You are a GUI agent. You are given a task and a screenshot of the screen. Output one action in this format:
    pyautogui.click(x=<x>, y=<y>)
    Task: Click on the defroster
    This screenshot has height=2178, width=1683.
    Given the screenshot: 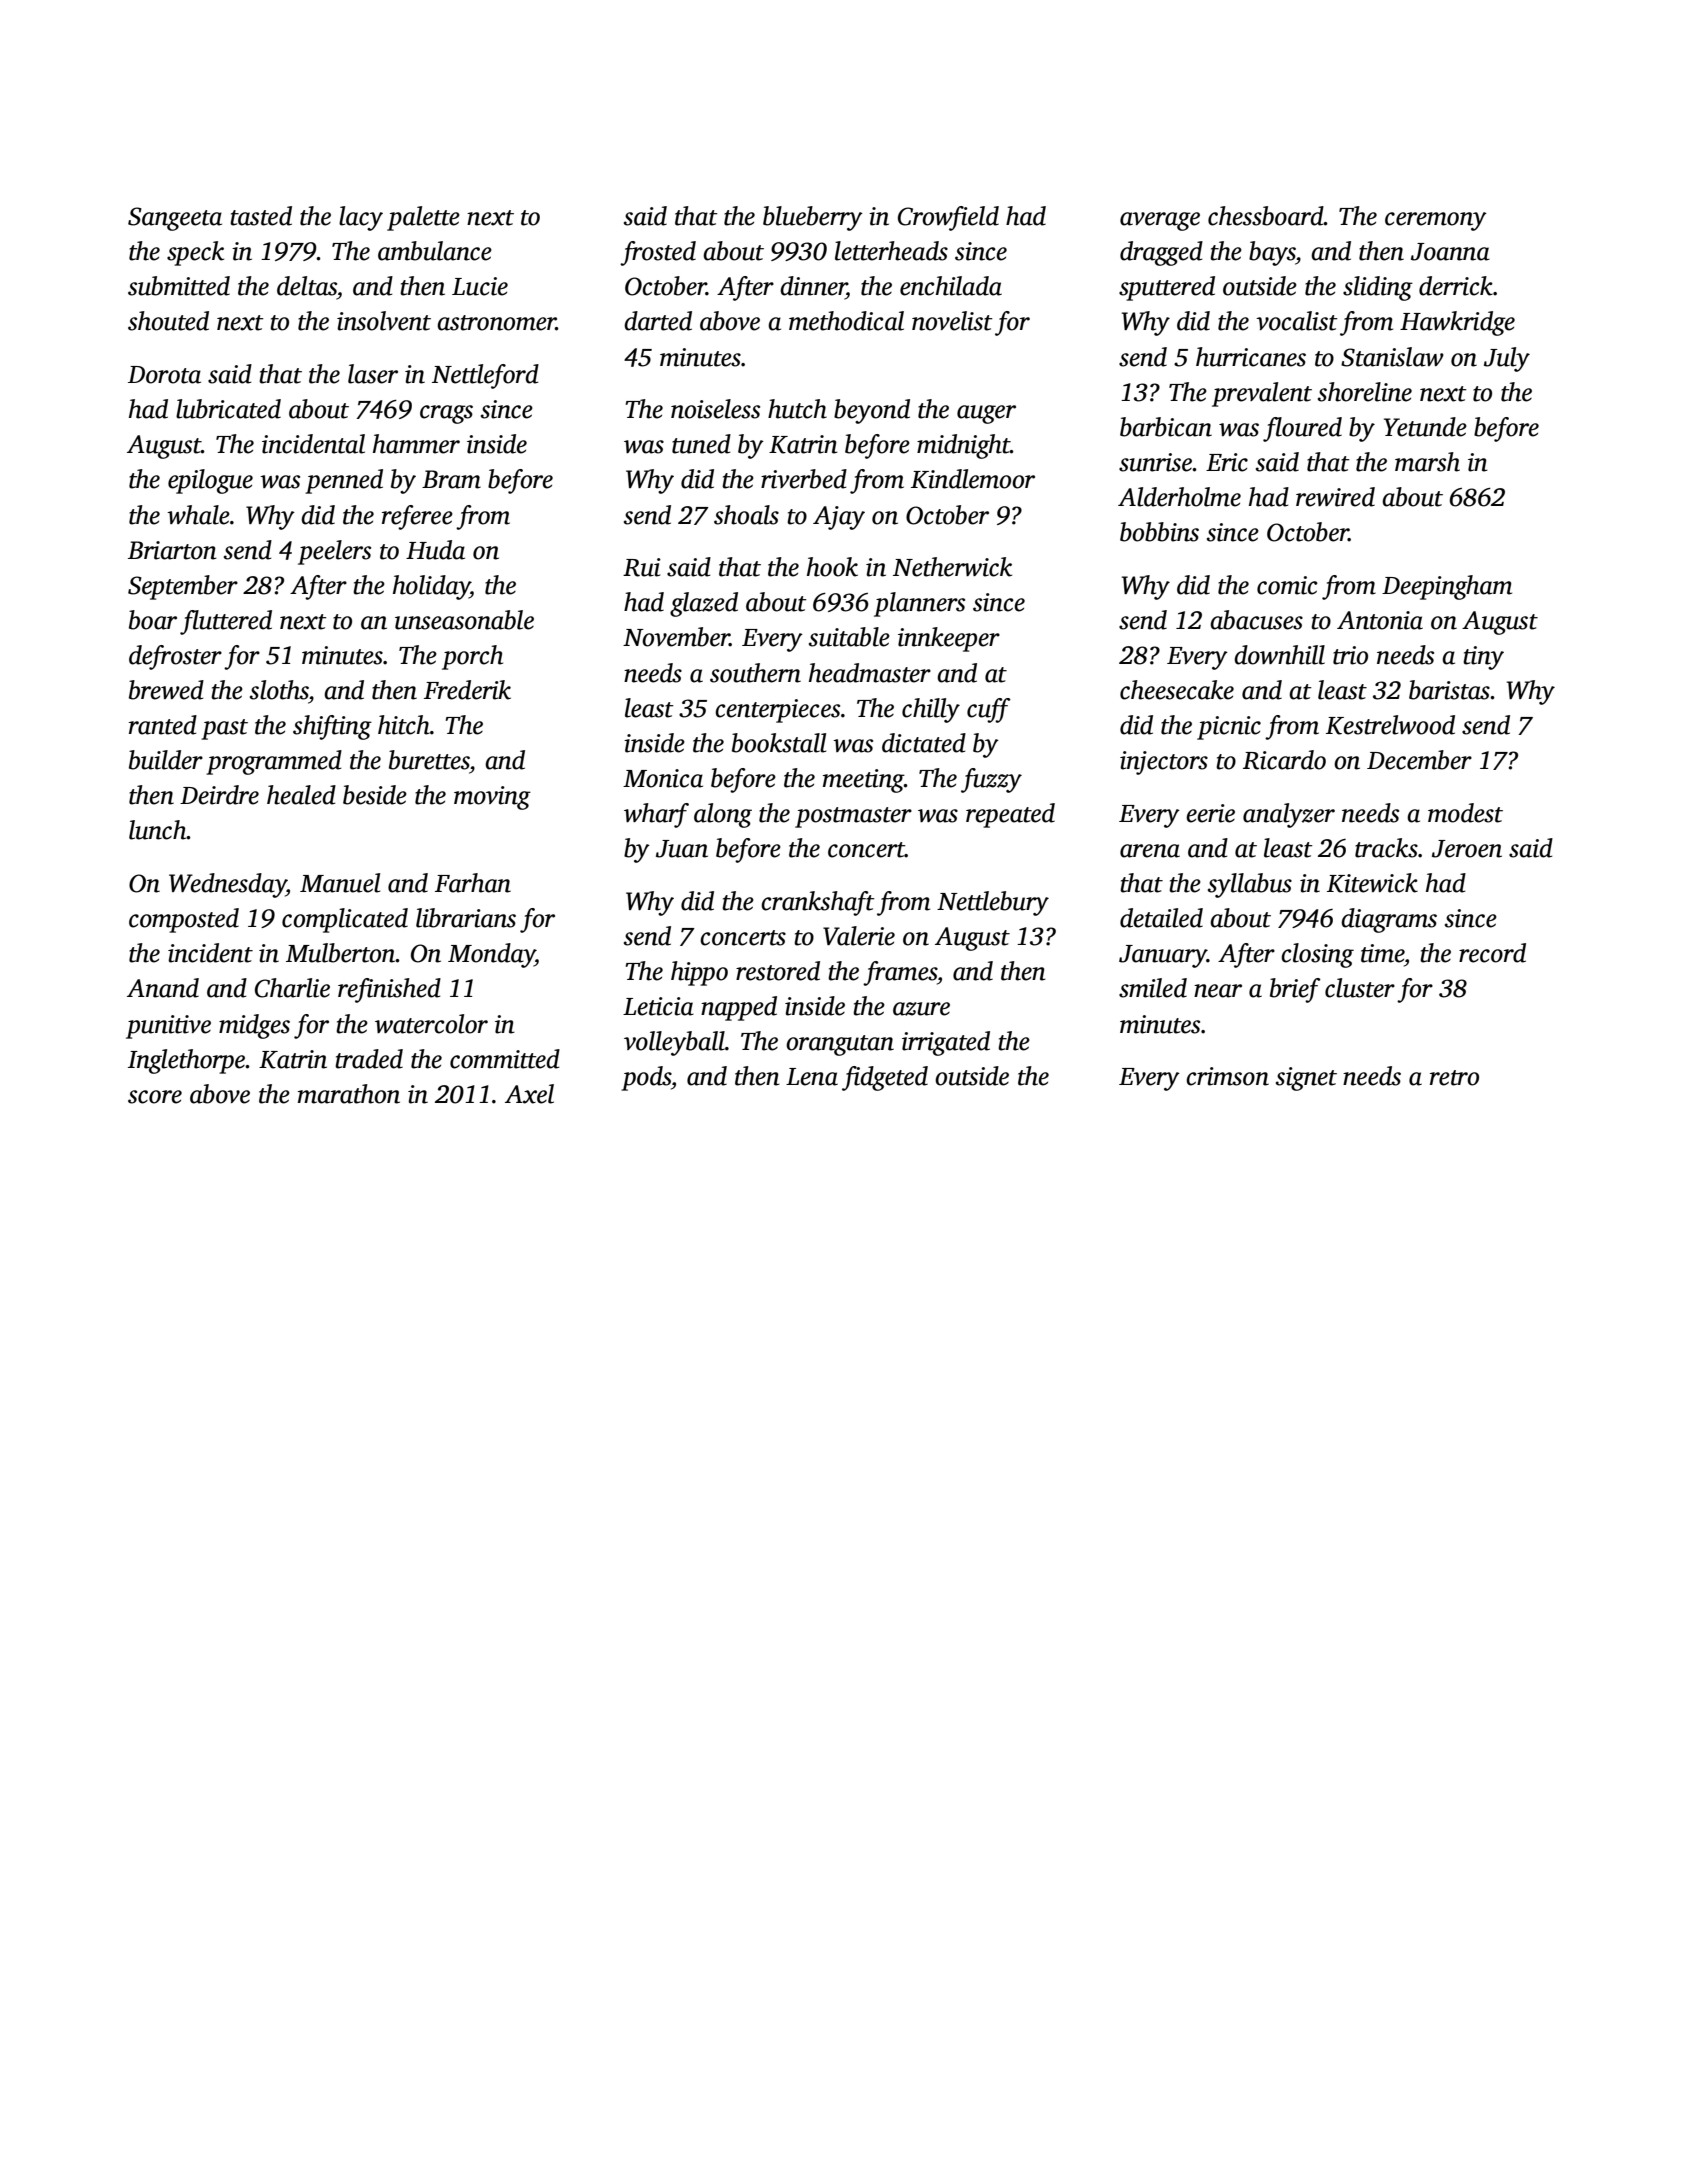 What is the action you would take?
    pyautogui.click(x=175, y=657)
